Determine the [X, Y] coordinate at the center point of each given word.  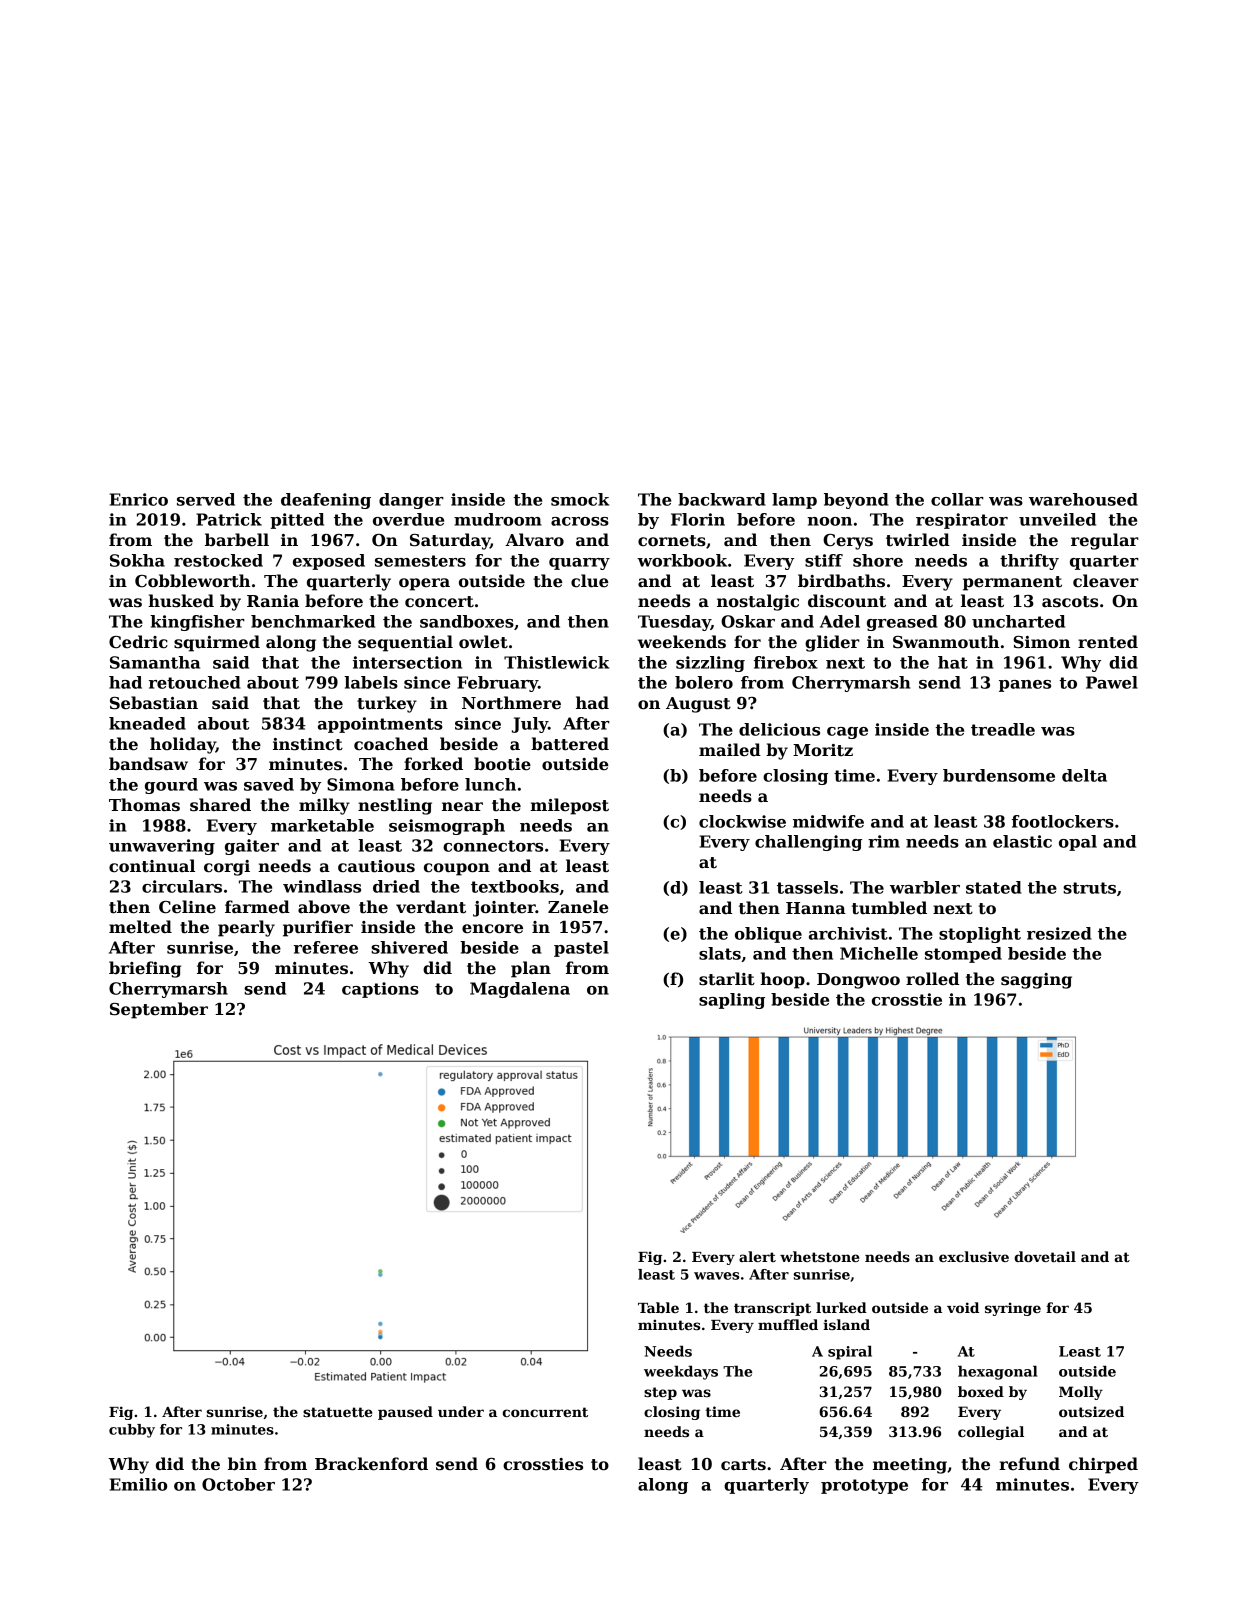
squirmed [217, 643]
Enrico [139, 499]
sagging [1036, 981]
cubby [132, 1431]
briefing [145, 969]
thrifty [1029, 562]
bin [242, 1464]
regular [1105, 541]
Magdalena [520, 990]
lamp [794, 501]
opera [424, 584]
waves [716, 1276]
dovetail [1045, 1256]
